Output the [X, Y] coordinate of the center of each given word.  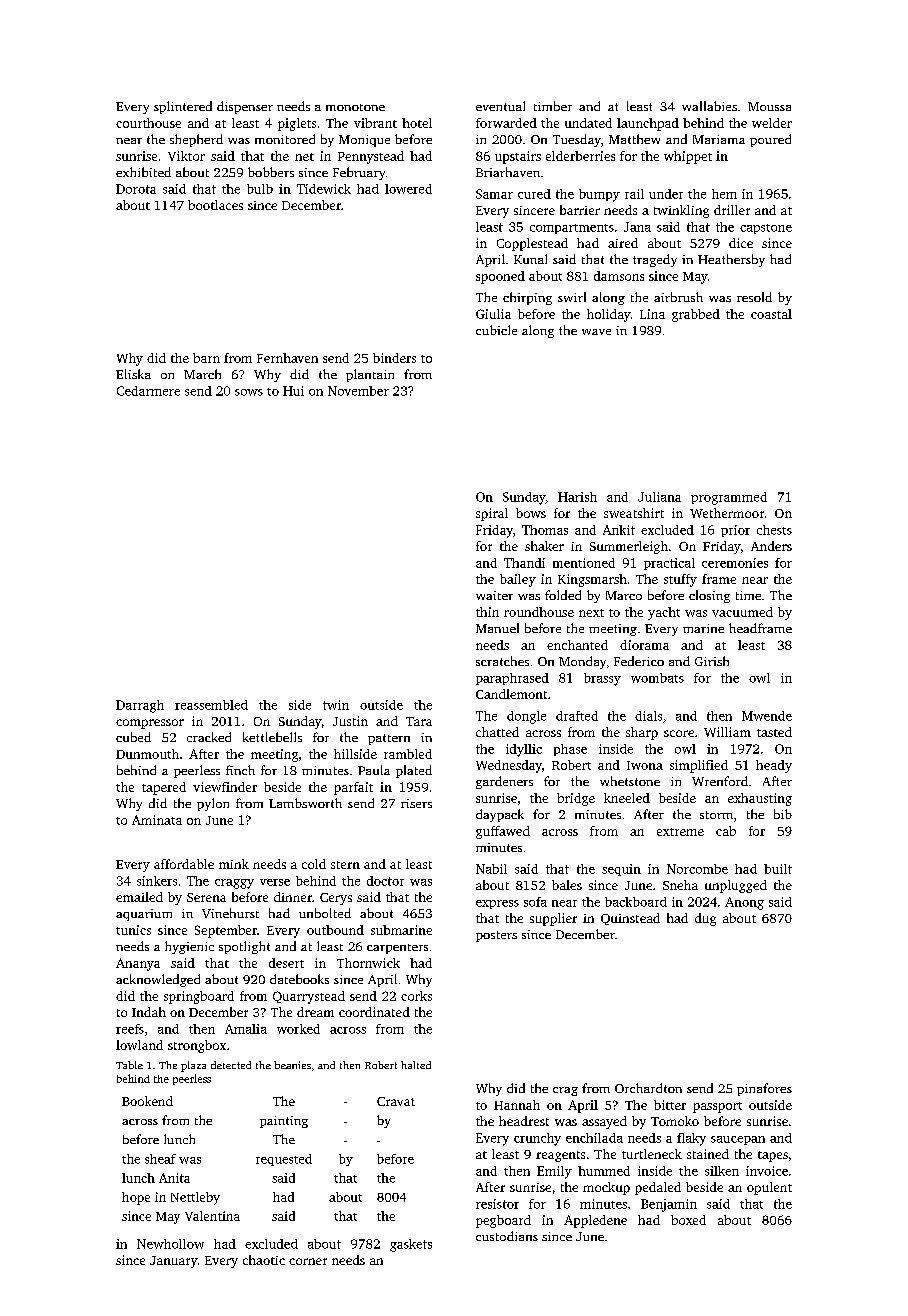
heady [774, 766]
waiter [494, 595]
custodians [507, 1236]
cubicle [496, 330]
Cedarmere [148, 391]
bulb [260, 189]
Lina [652, 314]
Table [129, 1065]
